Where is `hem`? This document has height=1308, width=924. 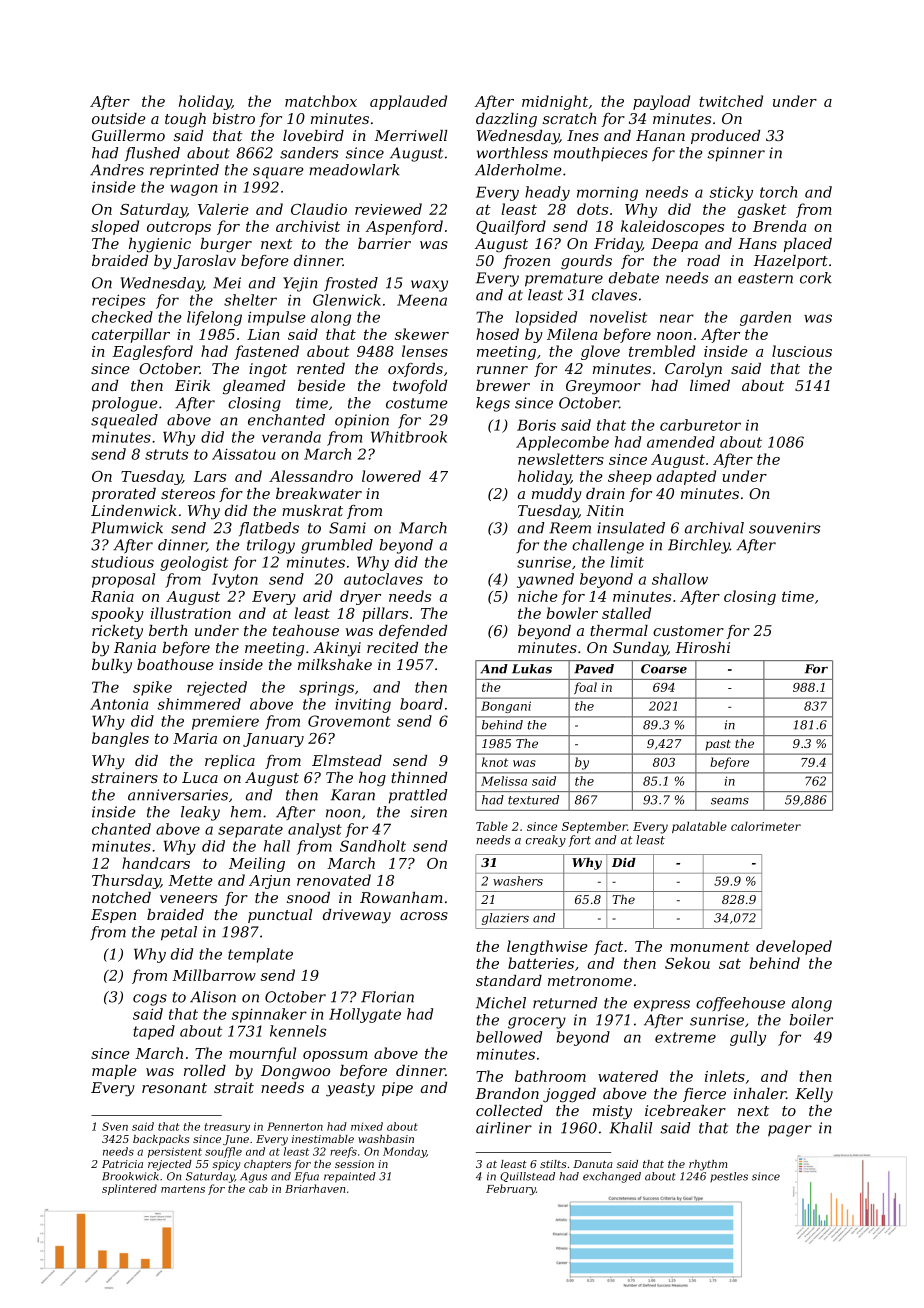 hem is located at coordinates (246, 812).
